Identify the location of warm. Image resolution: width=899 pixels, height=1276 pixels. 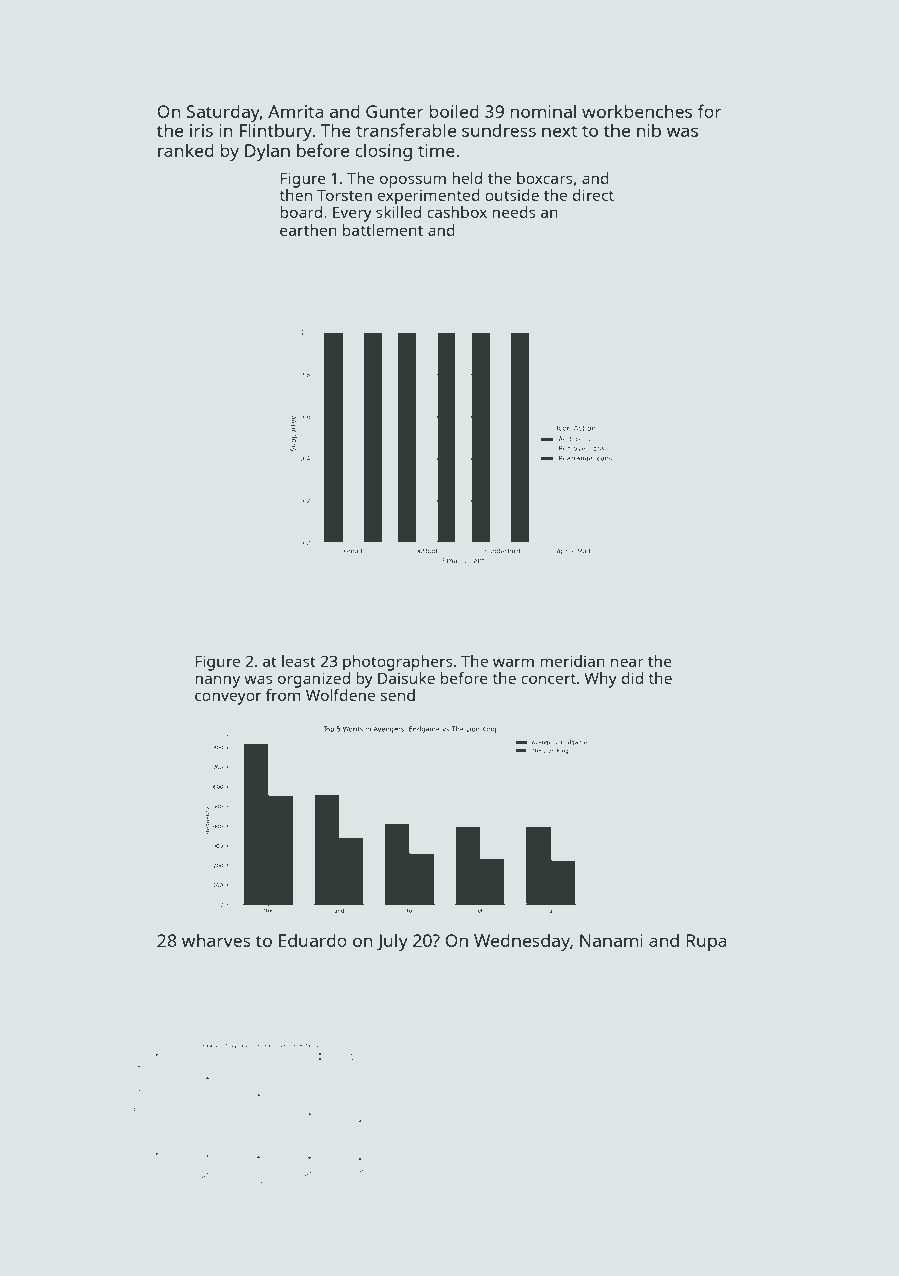
(513, 662).
